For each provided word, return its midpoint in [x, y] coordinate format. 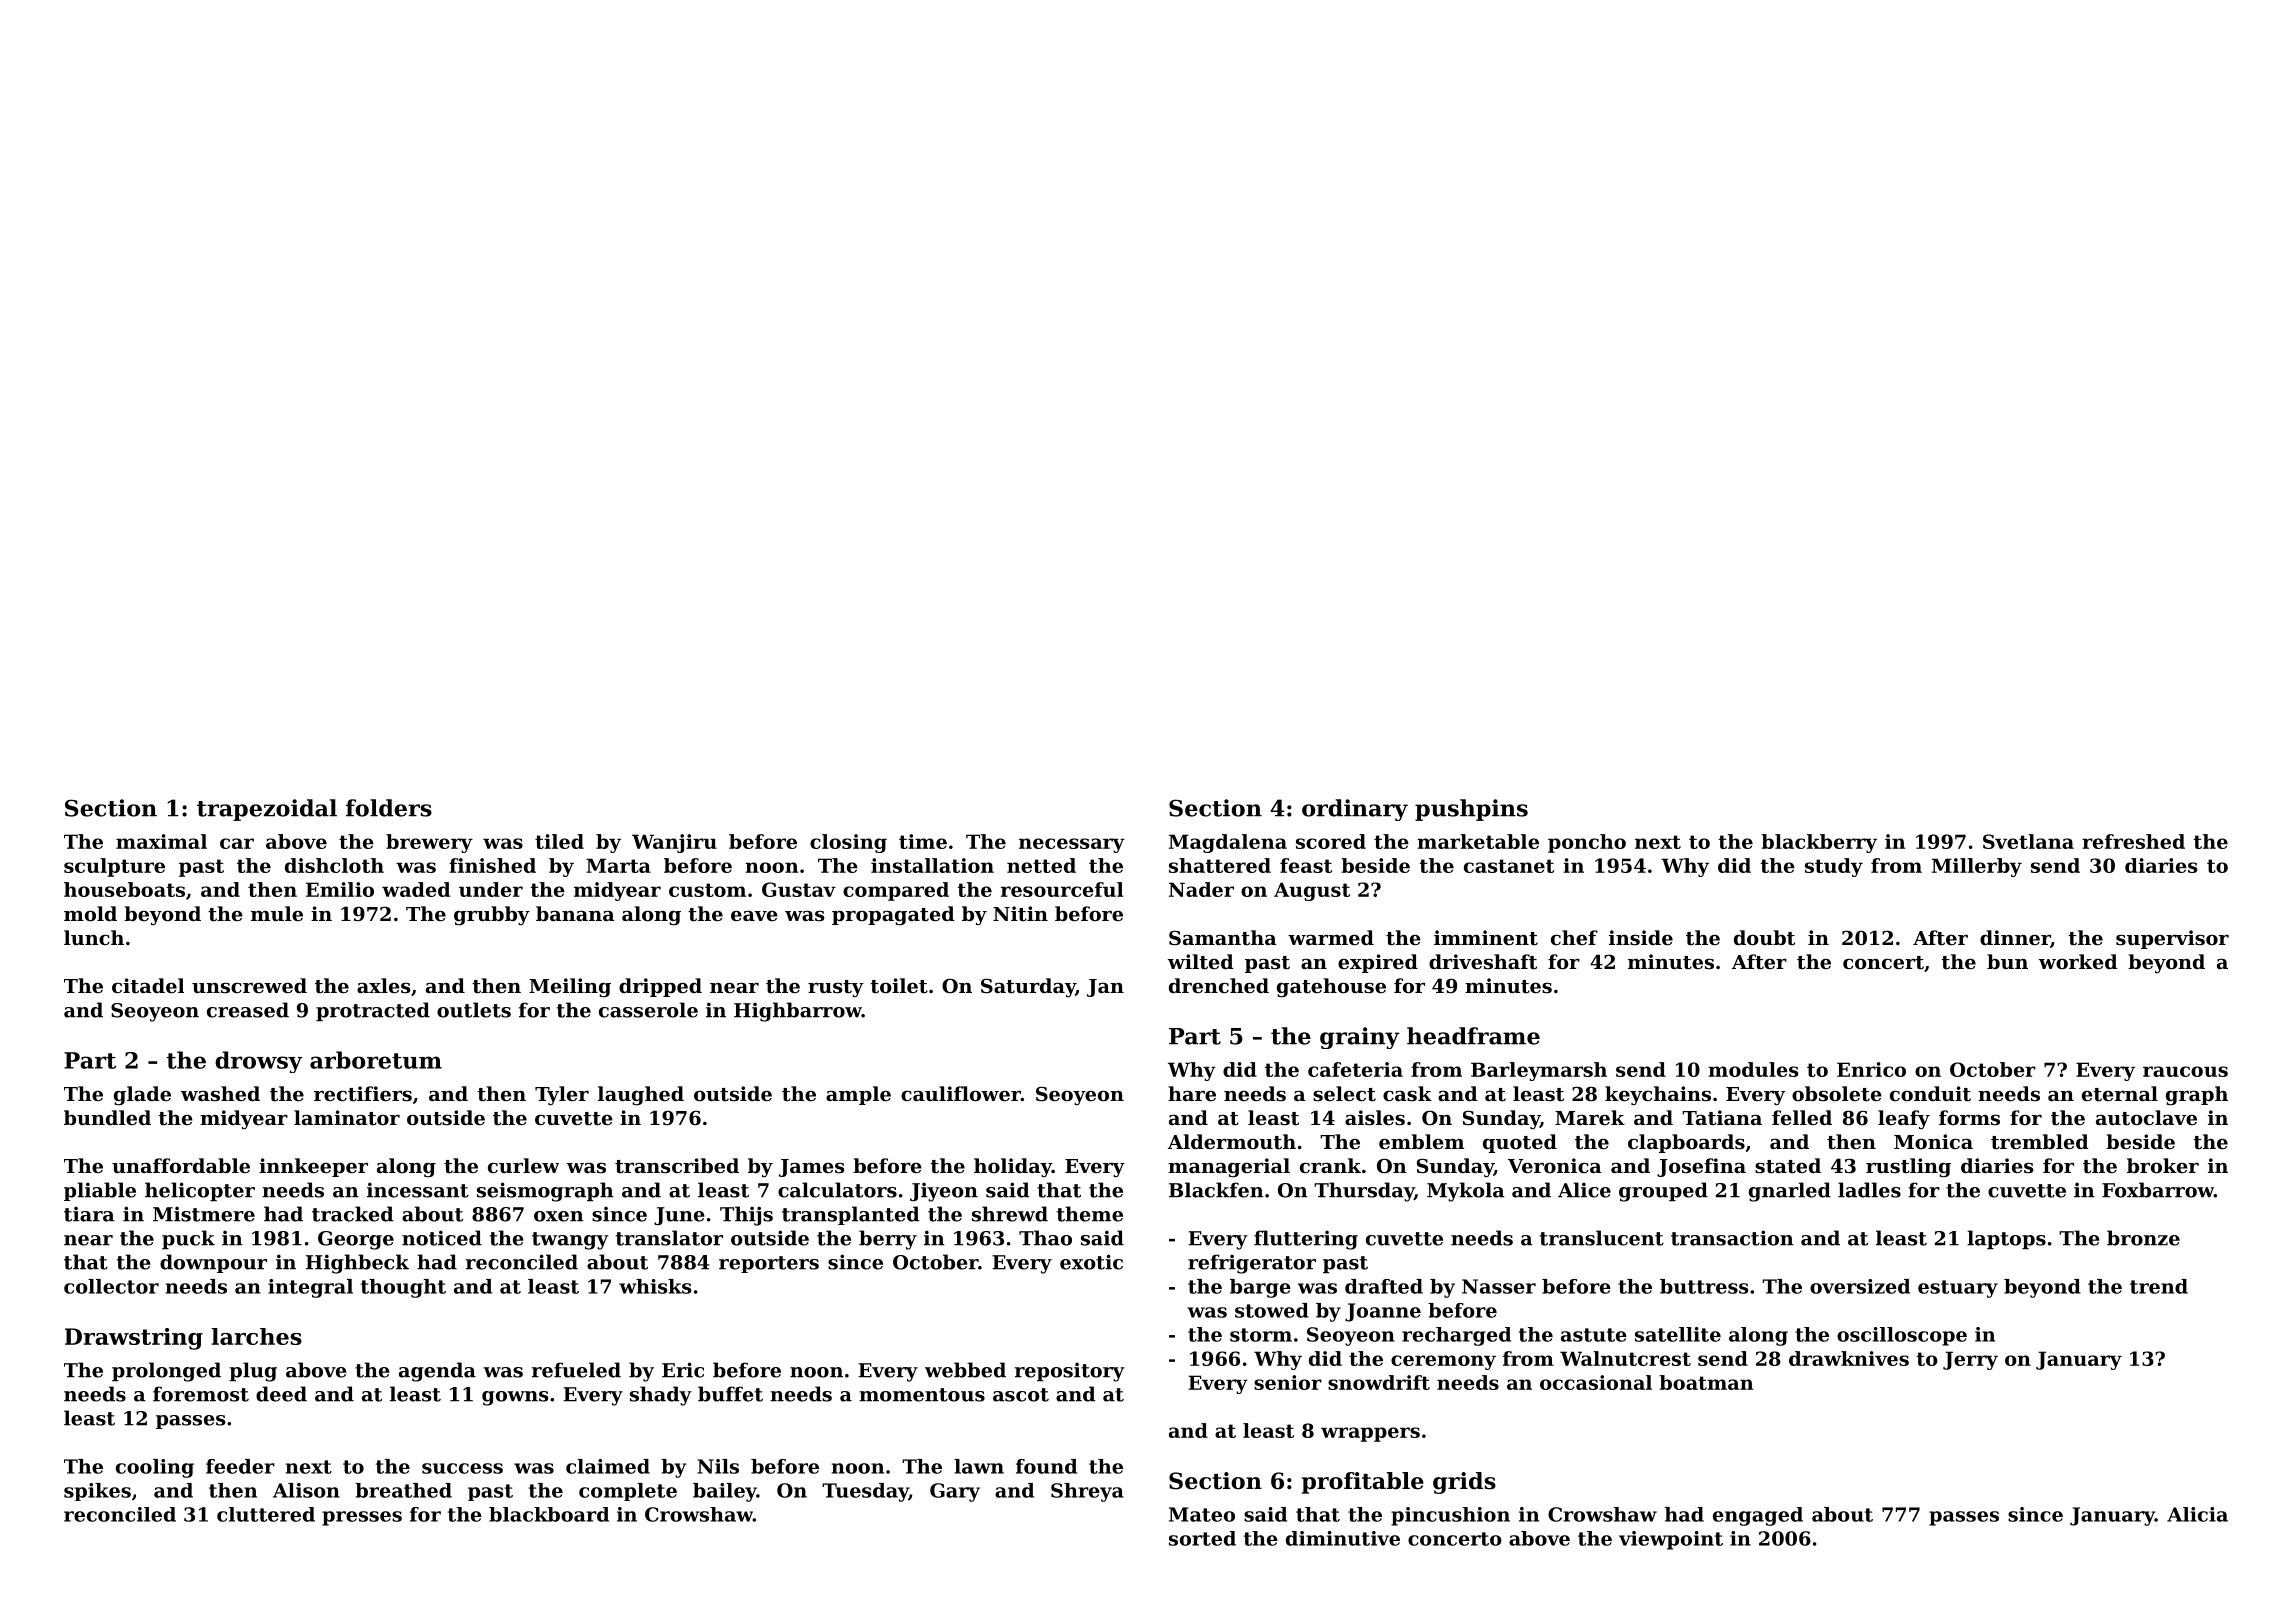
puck [188, 1240]
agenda [437, 1372]
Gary [955, 1492]
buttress [1704, 1286]
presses [362, 1518]
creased [248, 1010]
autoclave [2146, 1118]
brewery [429, 843]
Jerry [1970, 1360]
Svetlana [2028, 841]
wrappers [1370, 1434]
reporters [769, 1264]
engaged [1758, 1516]
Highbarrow [798, 1012]
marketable [1478, 841]
